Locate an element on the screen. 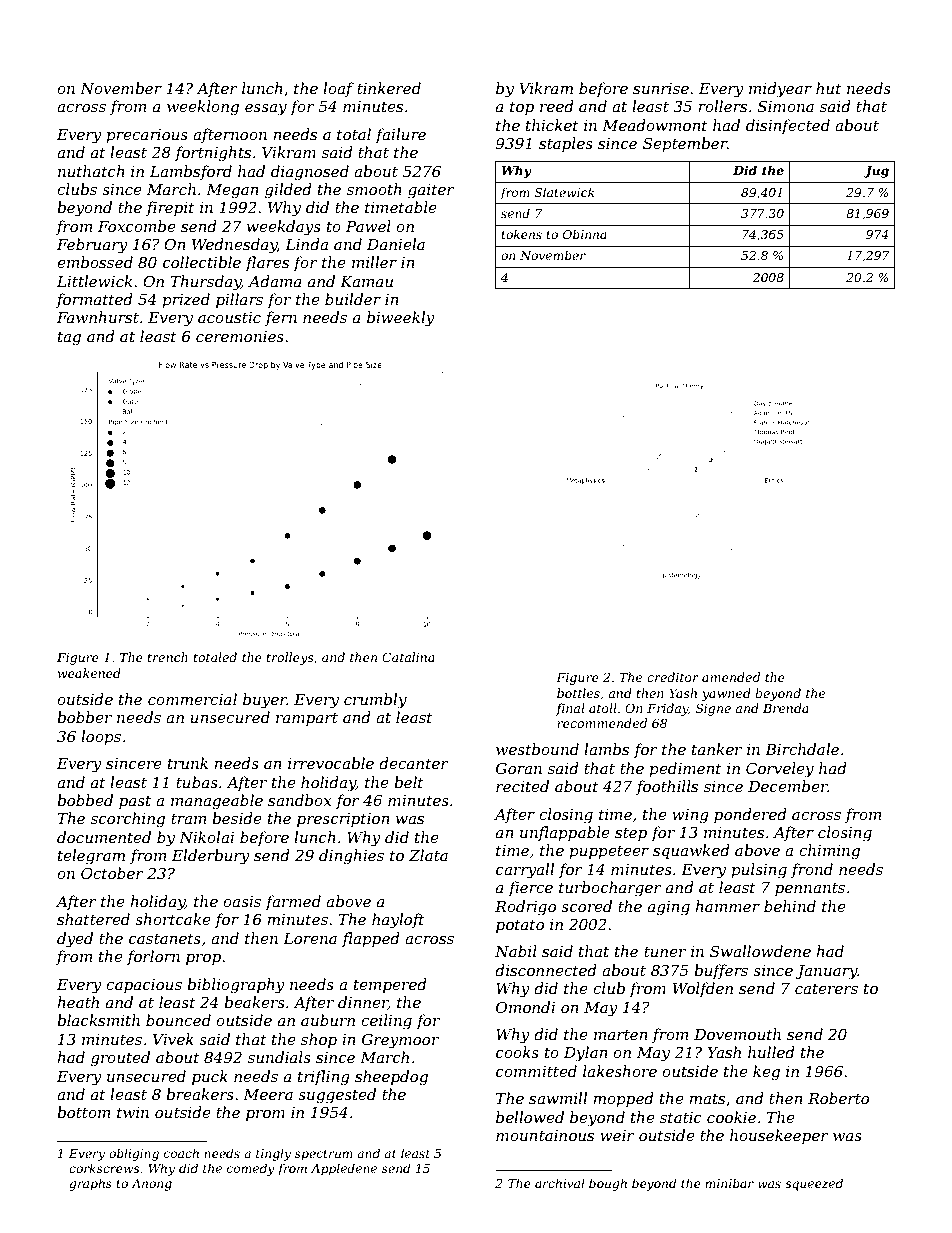 The width and height of the screenshot is (952, 1233). trolleys is located at coordinates (290, 658).
